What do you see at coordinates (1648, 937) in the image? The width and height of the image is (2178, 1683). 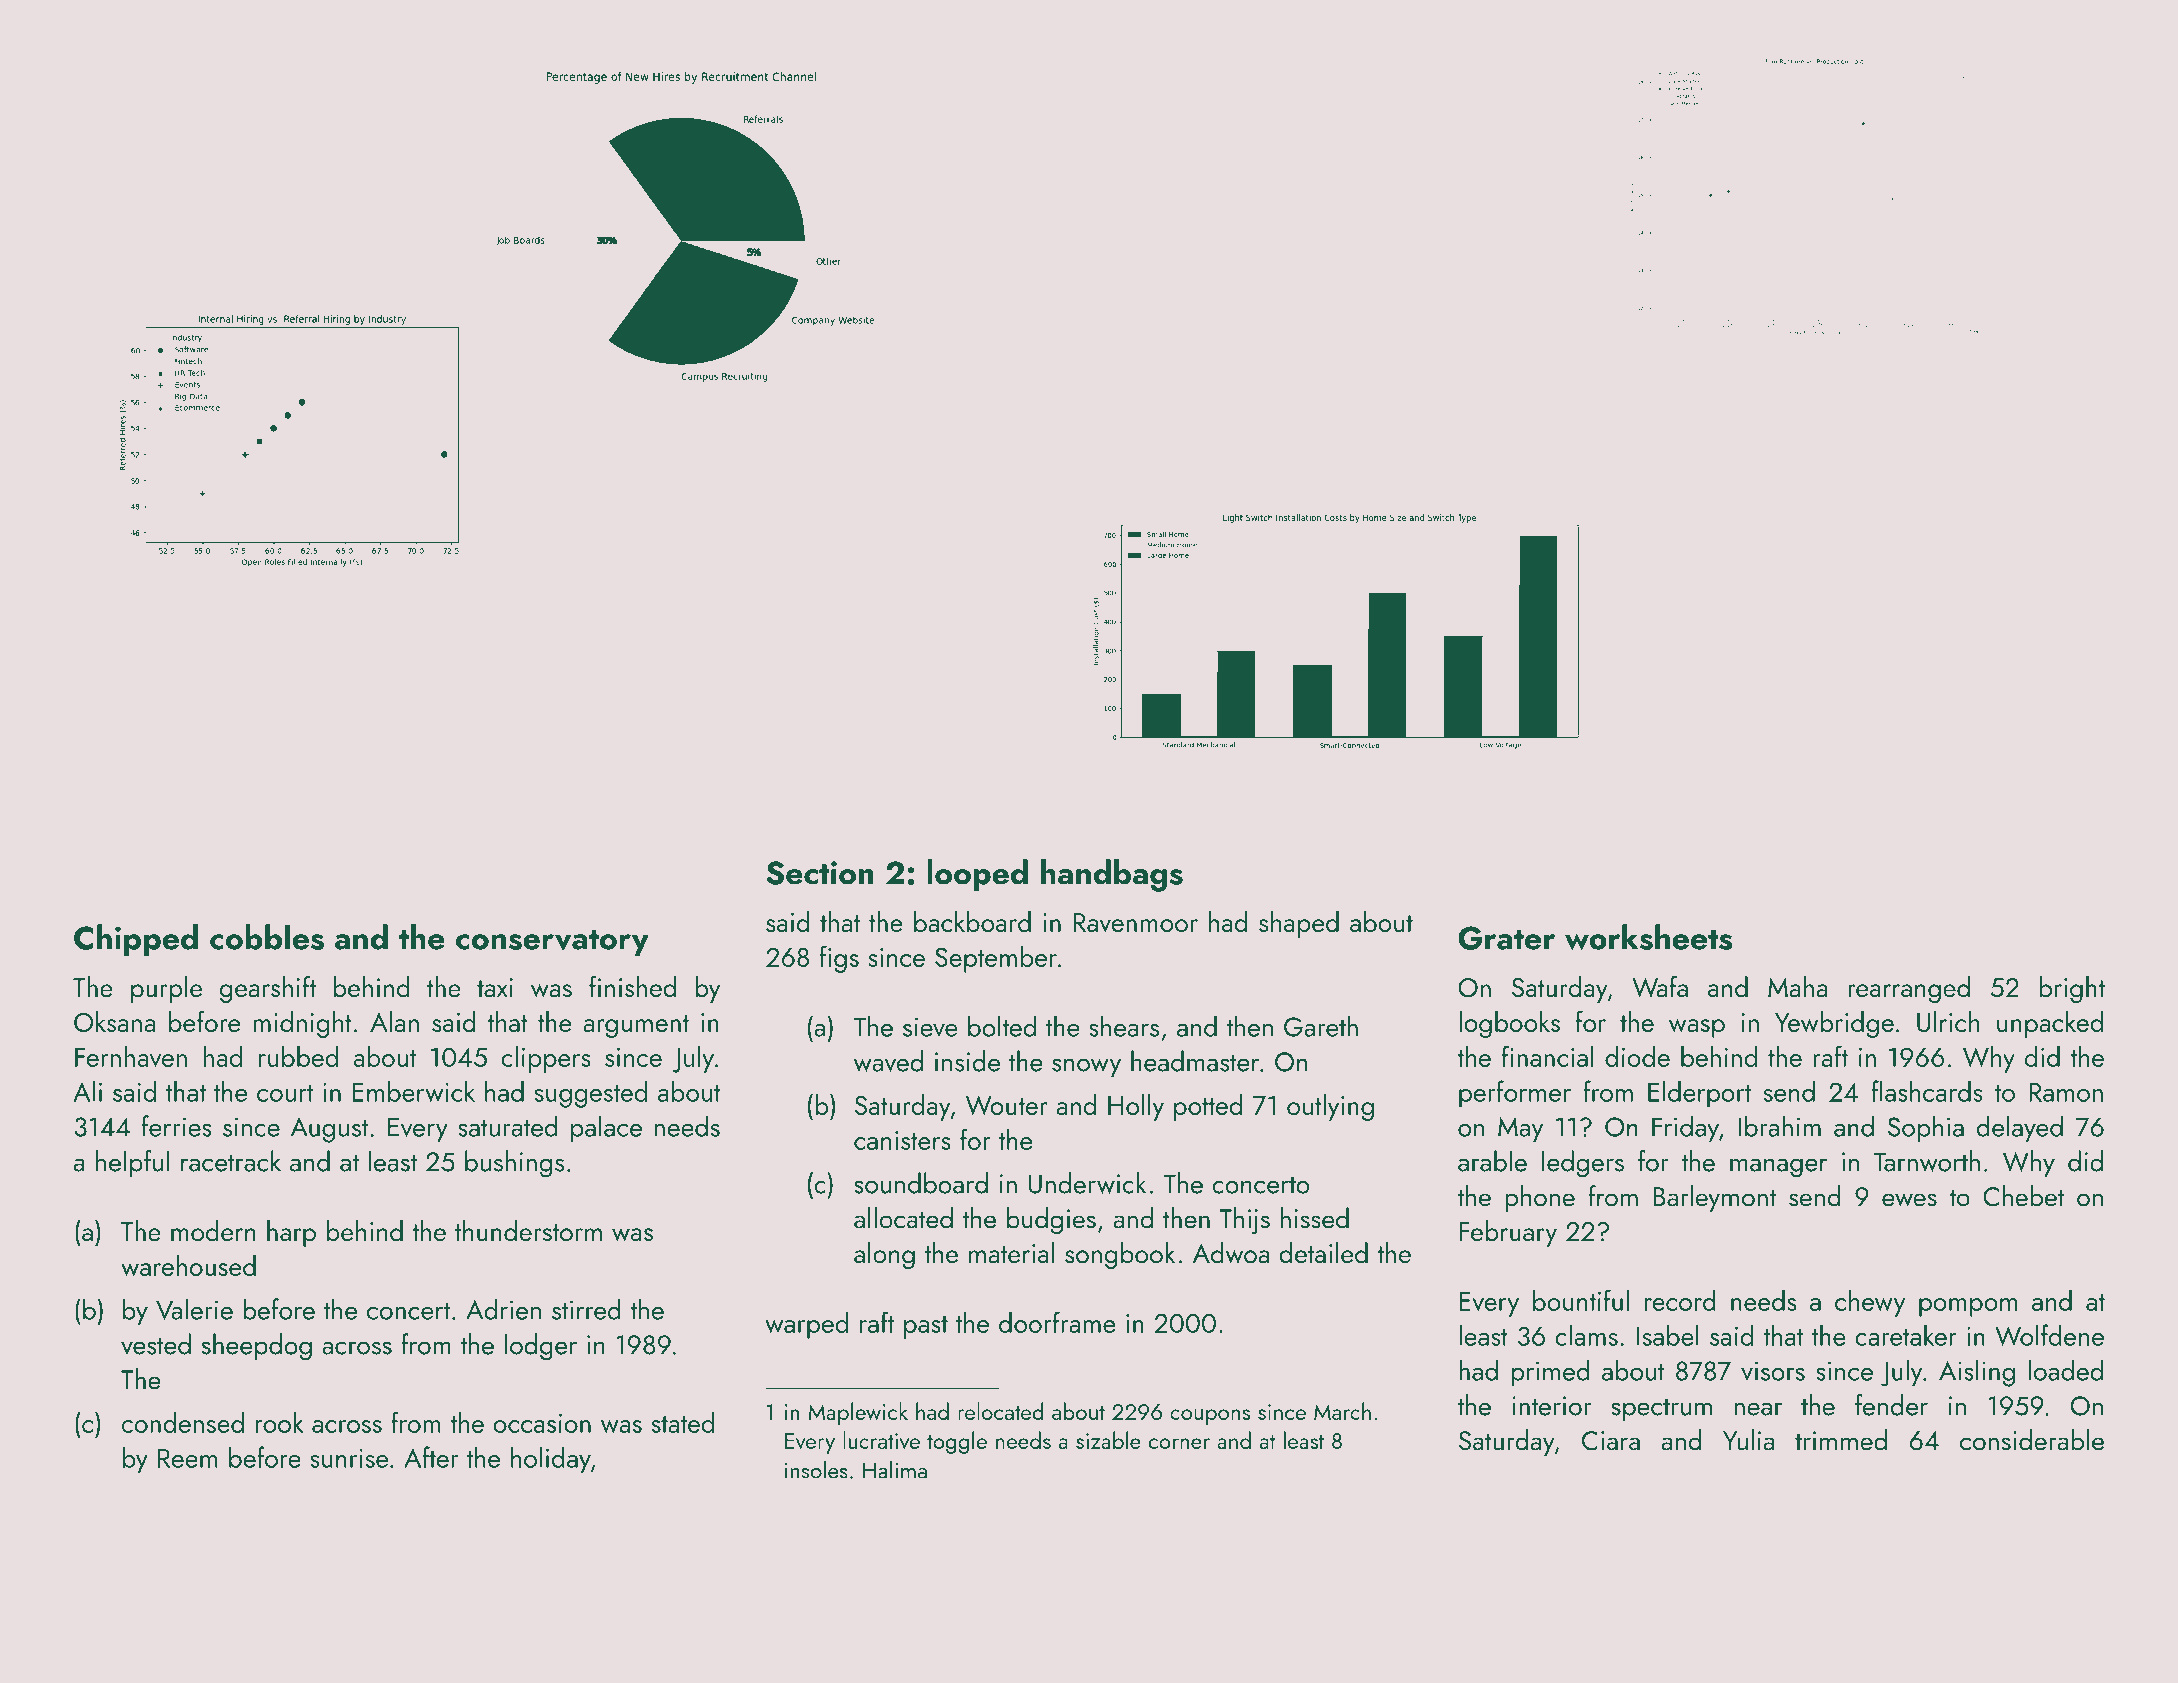 I see `worksheets` at bounding box center [1648, 937].
